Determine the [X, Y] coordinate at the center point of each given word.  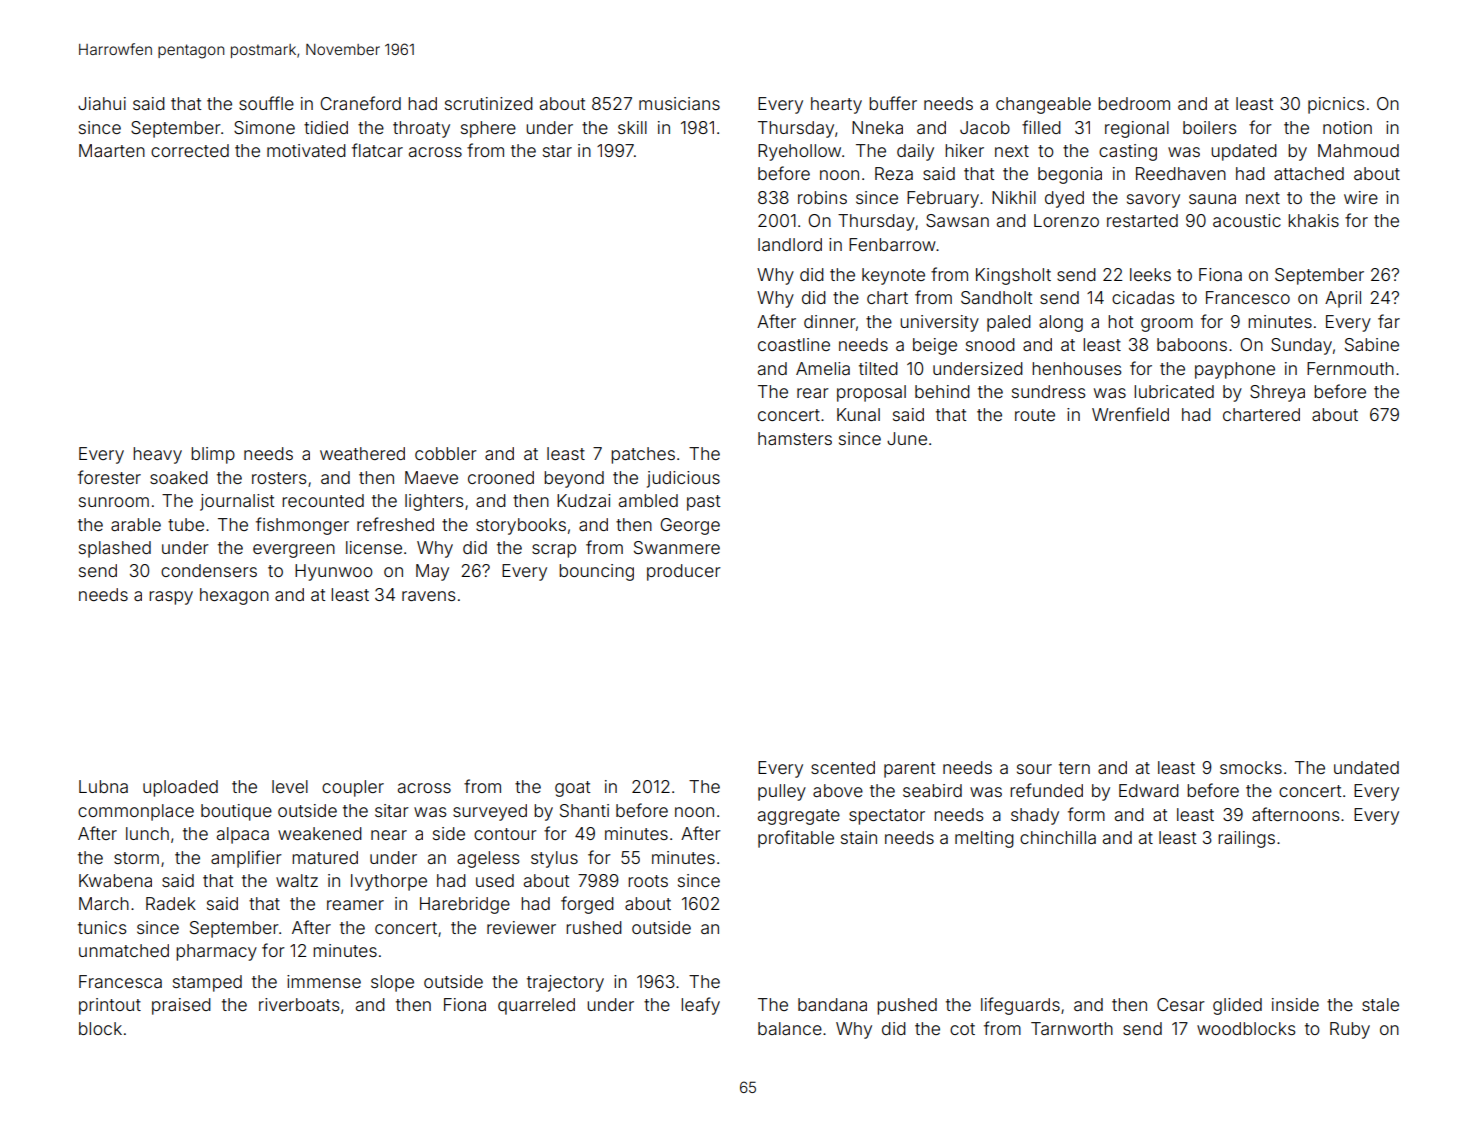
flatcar [377, 150]
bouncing [596, 572]
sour [1034, 769]
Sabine [1372, 344]
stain [859, 837]
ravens [429, 596]
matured [325, 857]
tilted [878, 368]
